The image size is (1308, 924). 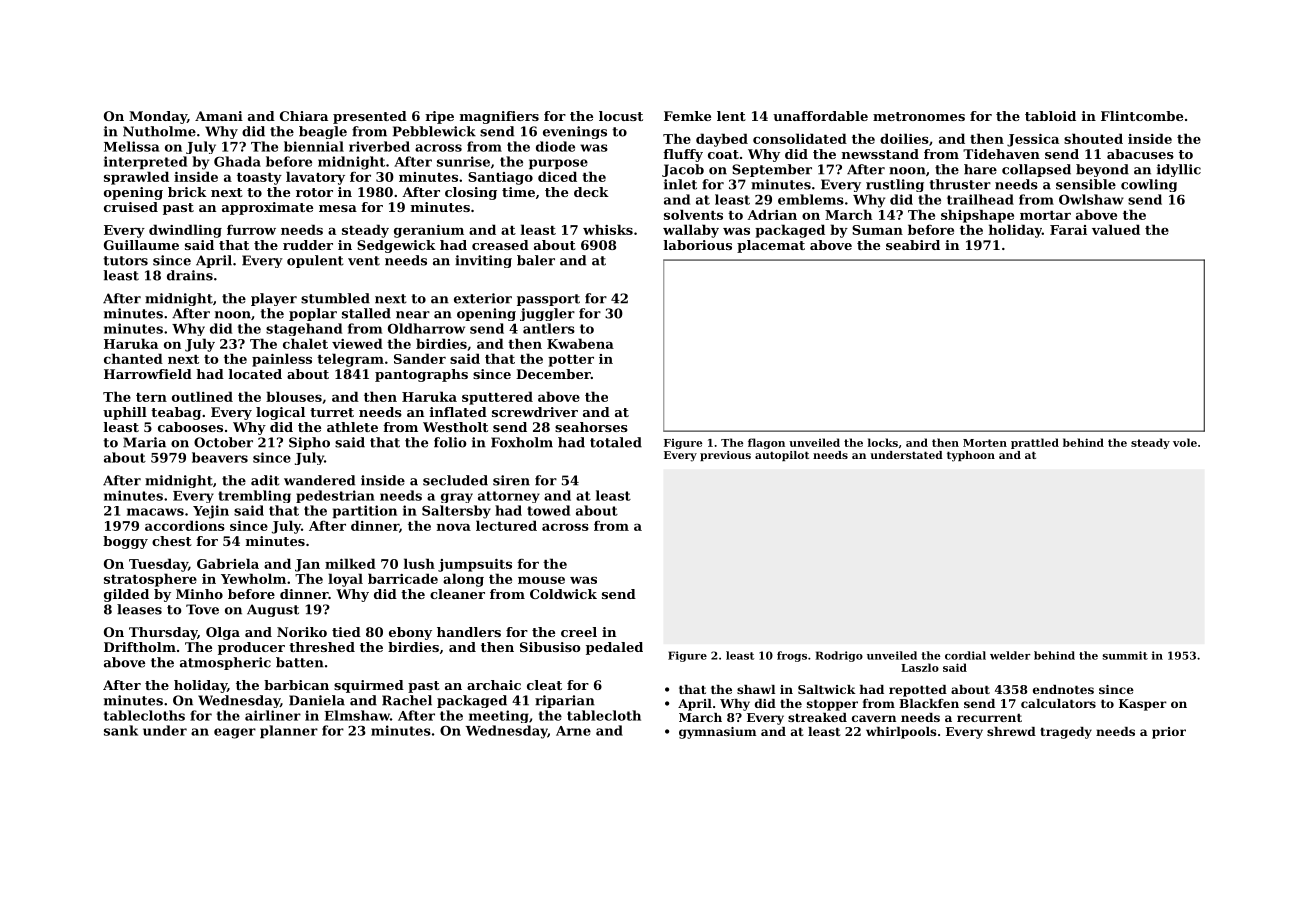 What do you see at coordinates (455, 427) in the screenshot?
I see `Westholt` at bounding box center [455, 427].
